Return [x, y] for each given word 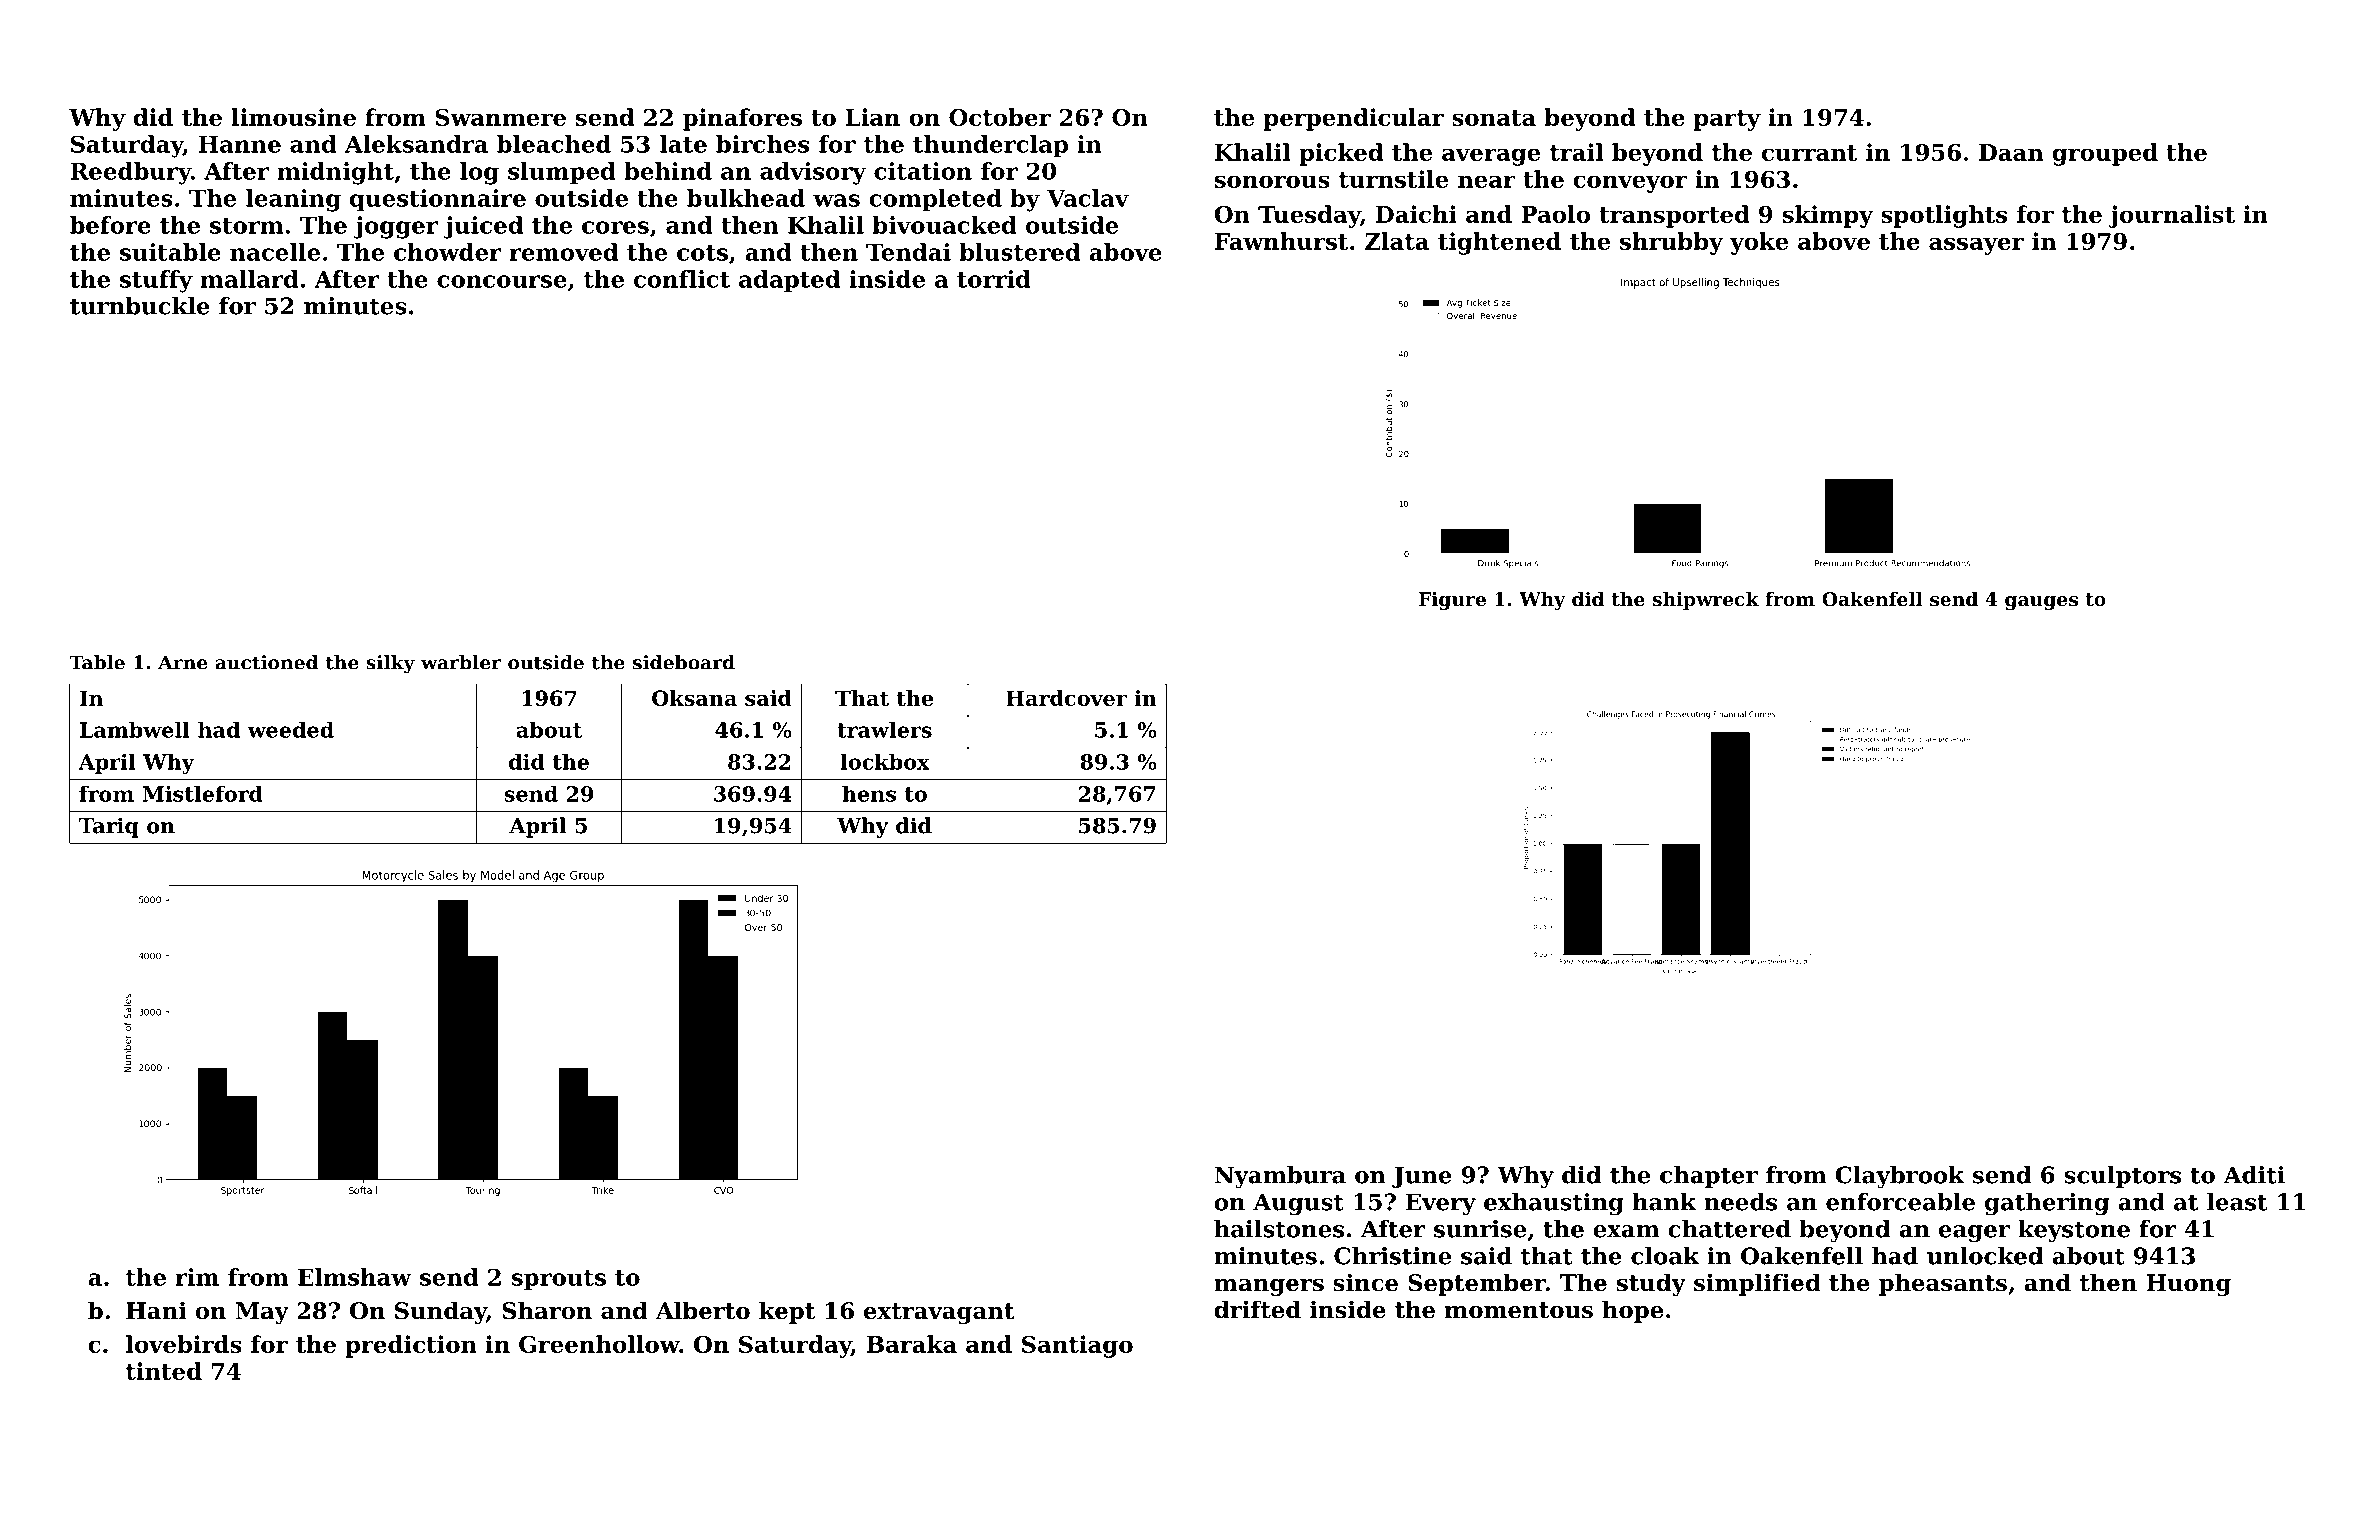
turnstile [1393, 179]
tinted [164, 1371]
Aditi [2254, 1175]
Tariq [109, 827]
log [479, 173]
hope [1632, 1311]
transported [1674, 216]
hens [869, 793]
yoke [1759, 243]
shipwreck [1706, 601]
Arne [182, 662]
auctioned [266, 662]
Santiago [1077, 1346]
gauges [2041, 603]
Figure [1452, 601]
